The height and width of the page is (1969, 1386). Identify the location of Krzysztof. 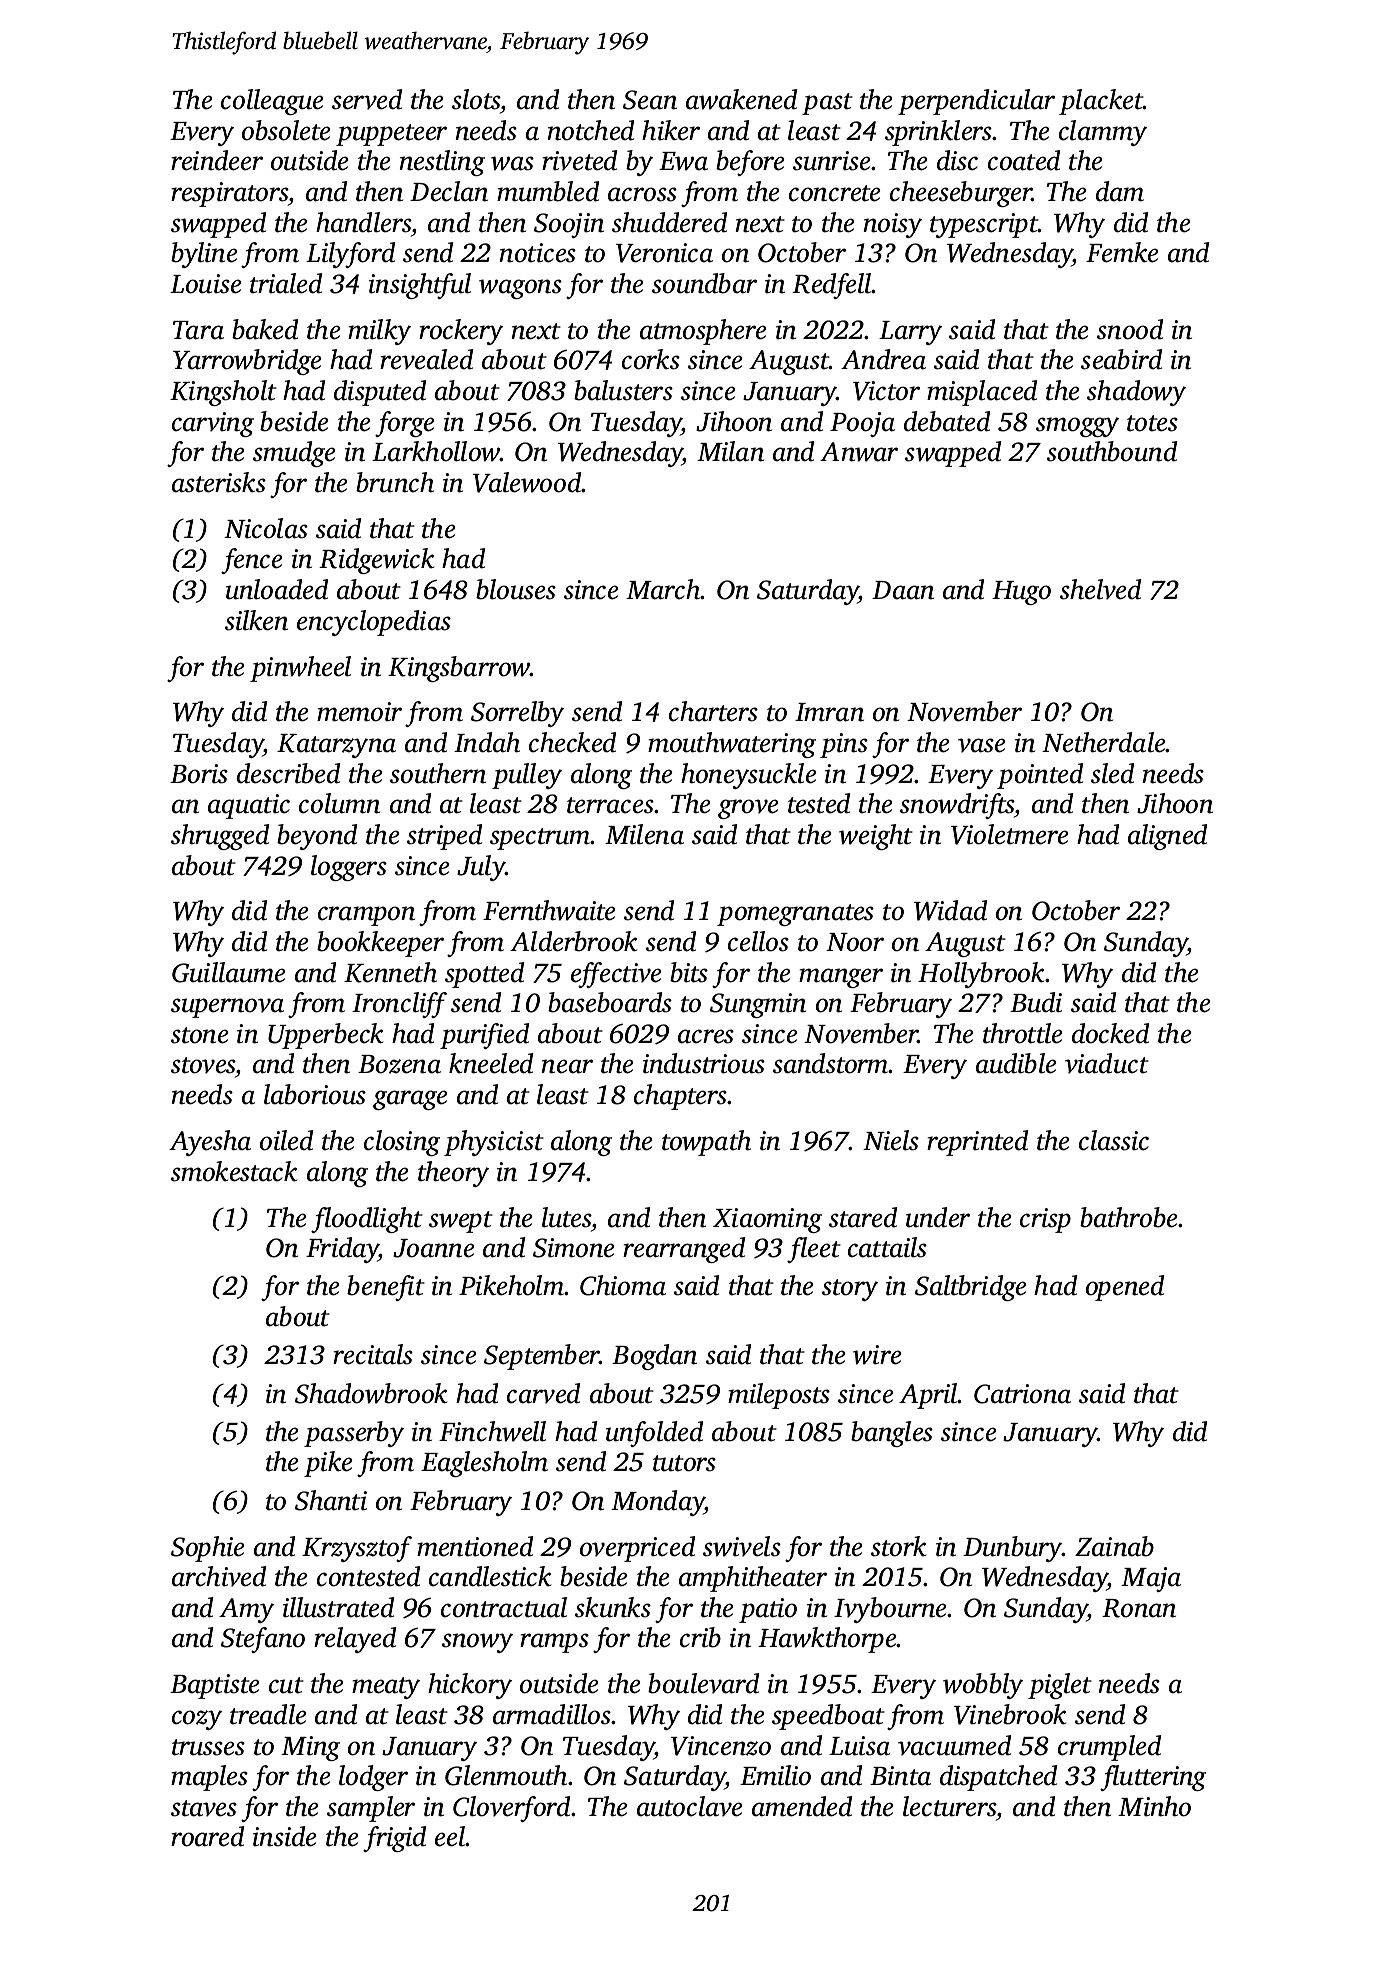
(357, 1549).
